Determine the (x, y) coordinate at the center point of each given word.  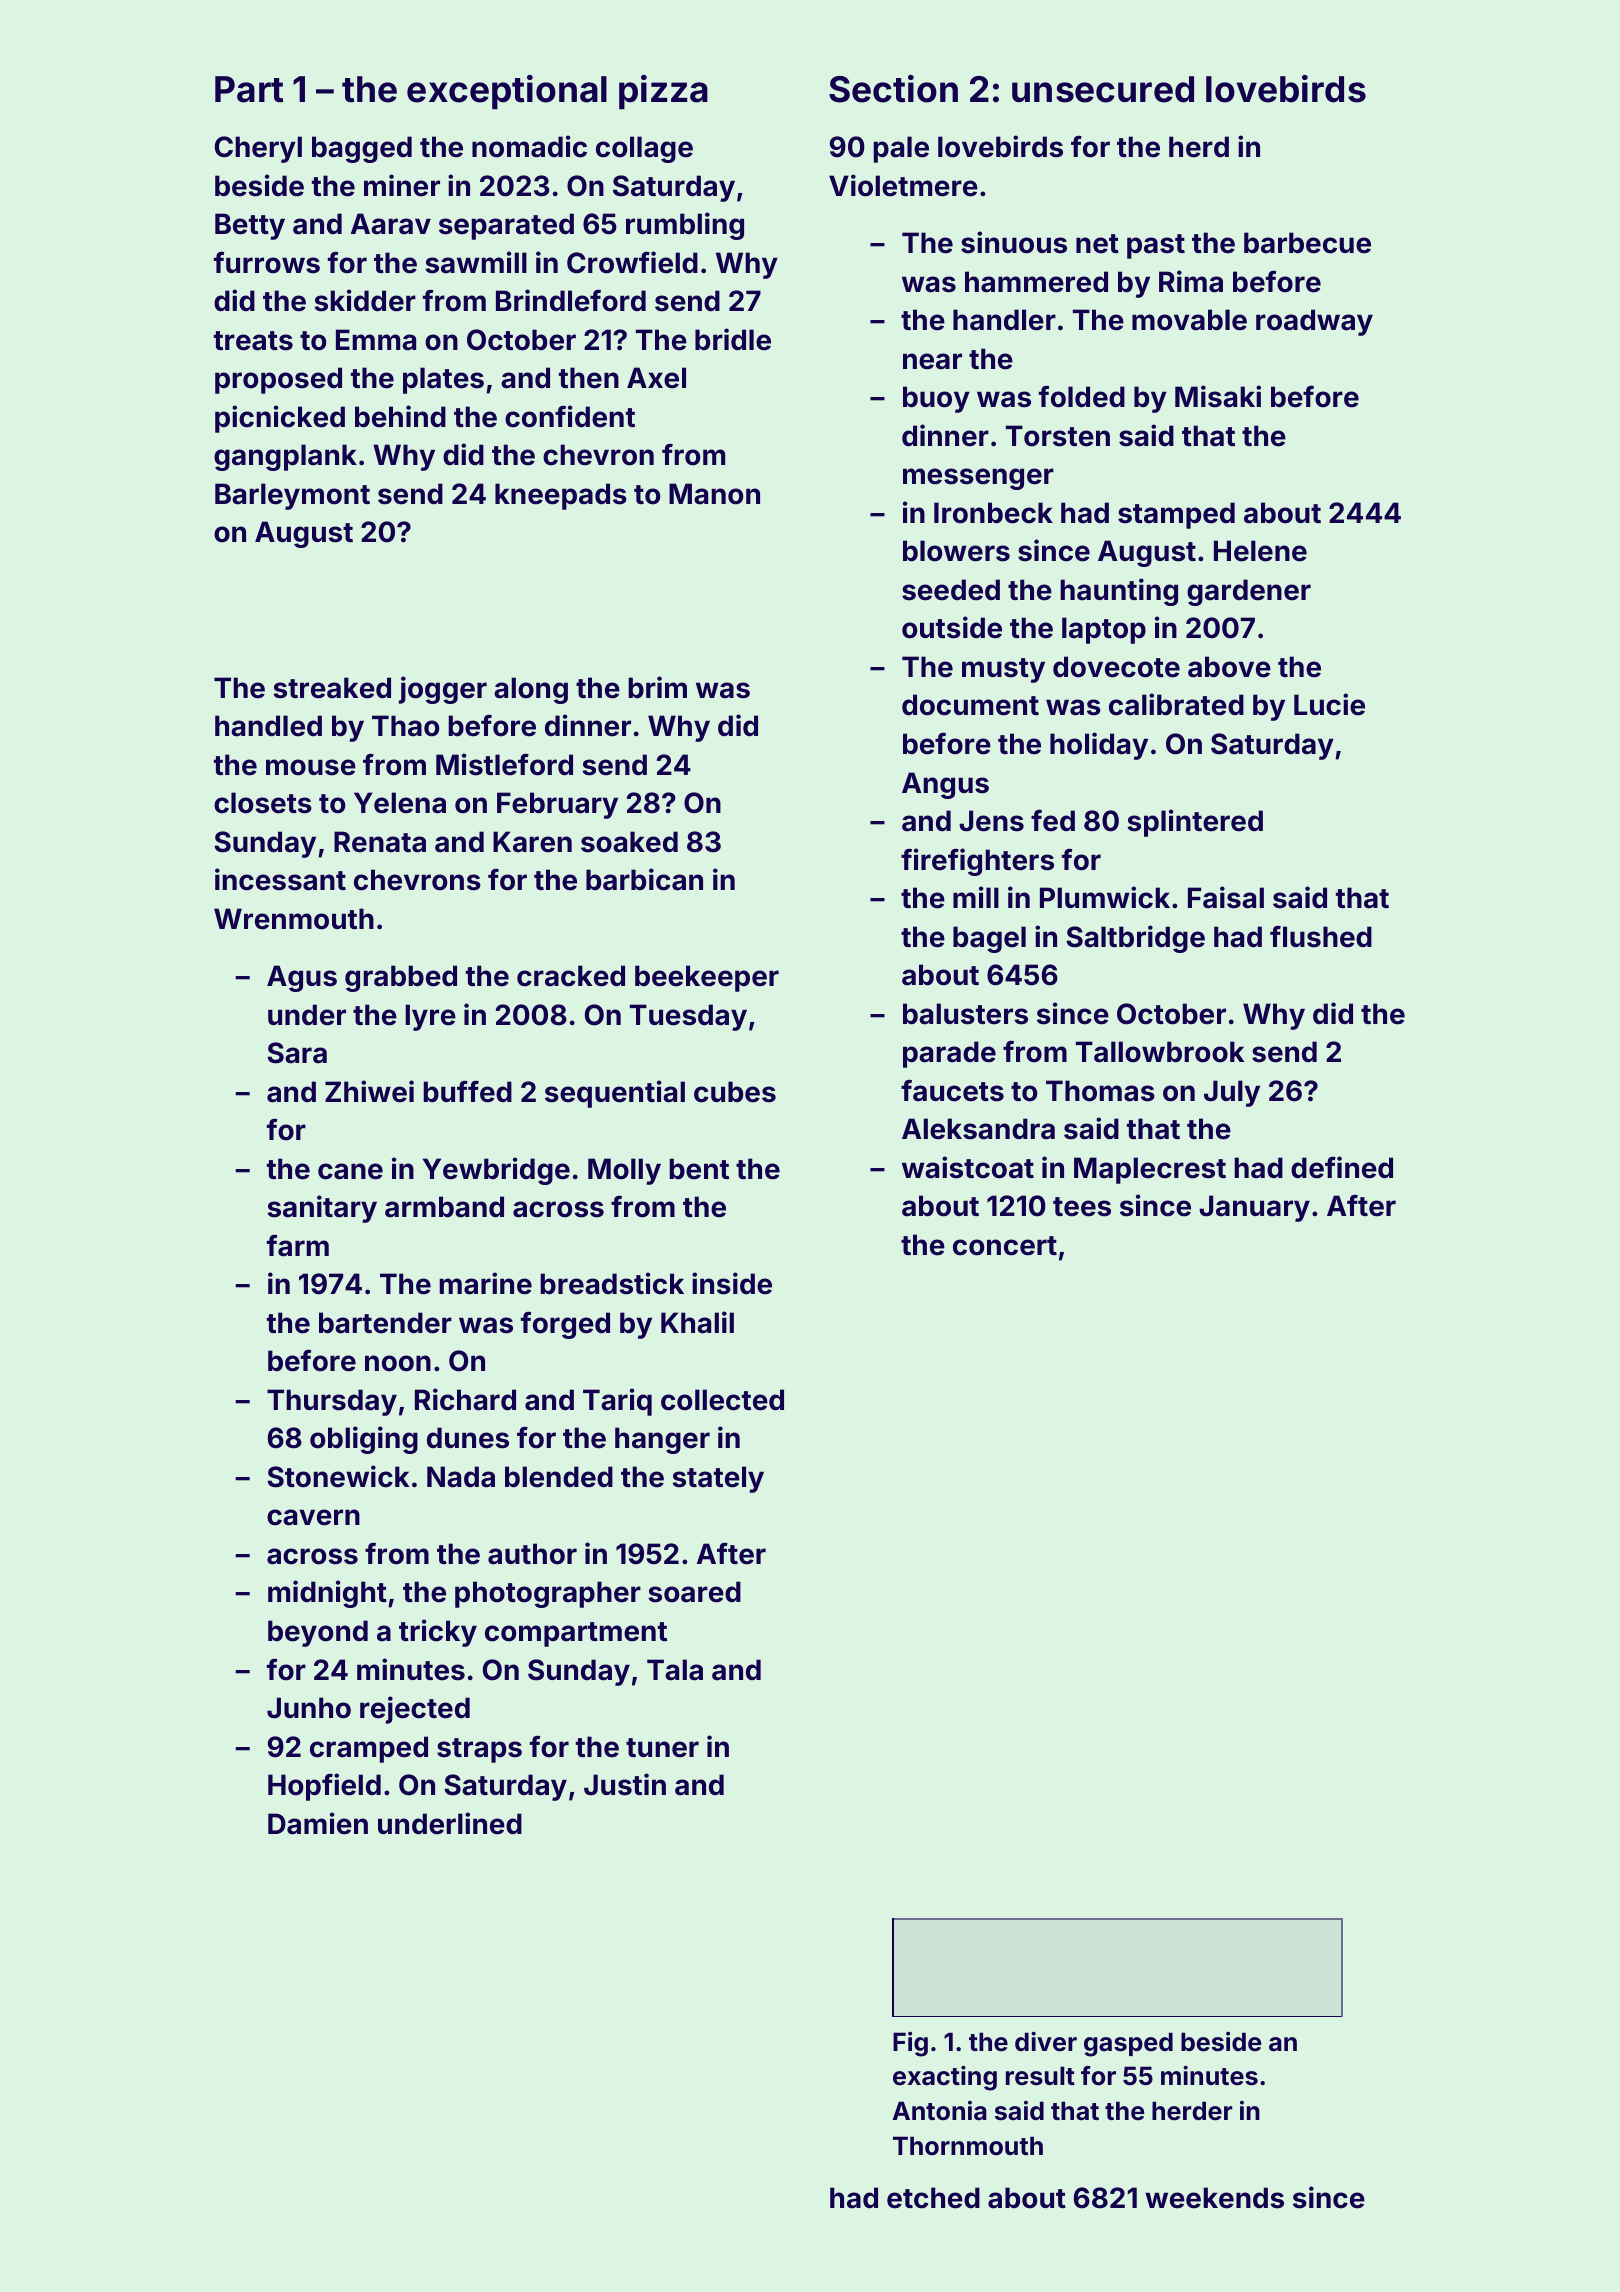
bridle (733, 339)
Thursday (332, 1402)
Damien (318, 1823)
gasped (1128, 2044)
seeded (951, 590)
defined (1342, 1167)
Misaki (1218, 396)
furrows (267, 263)
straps (479, 1750)
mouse (311, 767)
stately (718, 1479)
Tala (675, 1670)
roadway (1314, 322)
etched (933, 2198)
